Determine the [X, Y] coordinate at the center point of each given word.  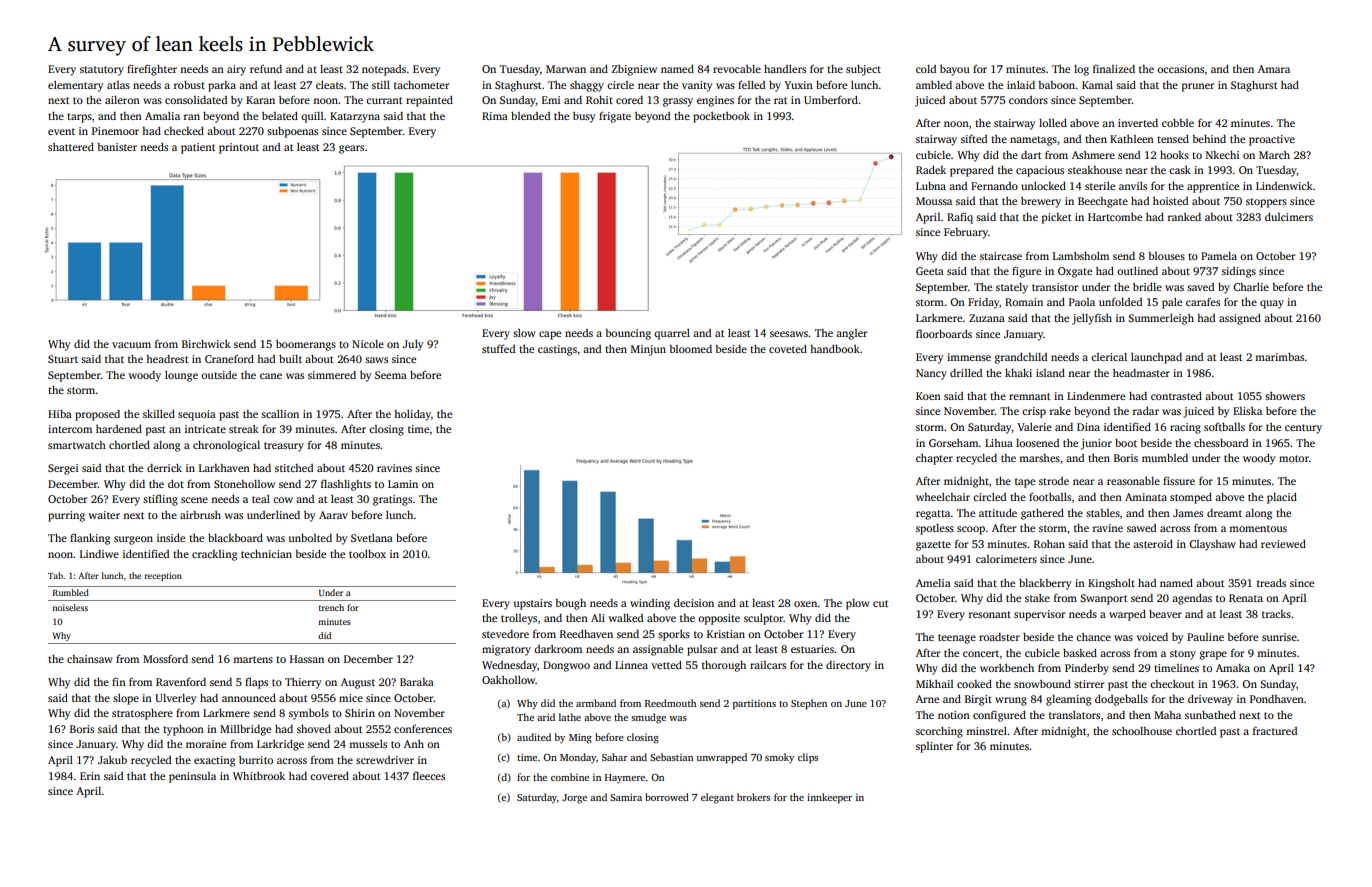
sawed [1141, 528]
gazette [933, 546]
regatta [933, 515]
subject [863, 70]
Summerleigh [1161, 319]
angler [851, 334]
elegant [717, 798]
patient [198, 148]
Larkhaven [224, 468]
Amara [1274, 69]
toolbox [367, 554]
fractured [1275, 730]
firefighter [152, 70]
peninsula [192, 777]
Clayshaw [1212, 545]
